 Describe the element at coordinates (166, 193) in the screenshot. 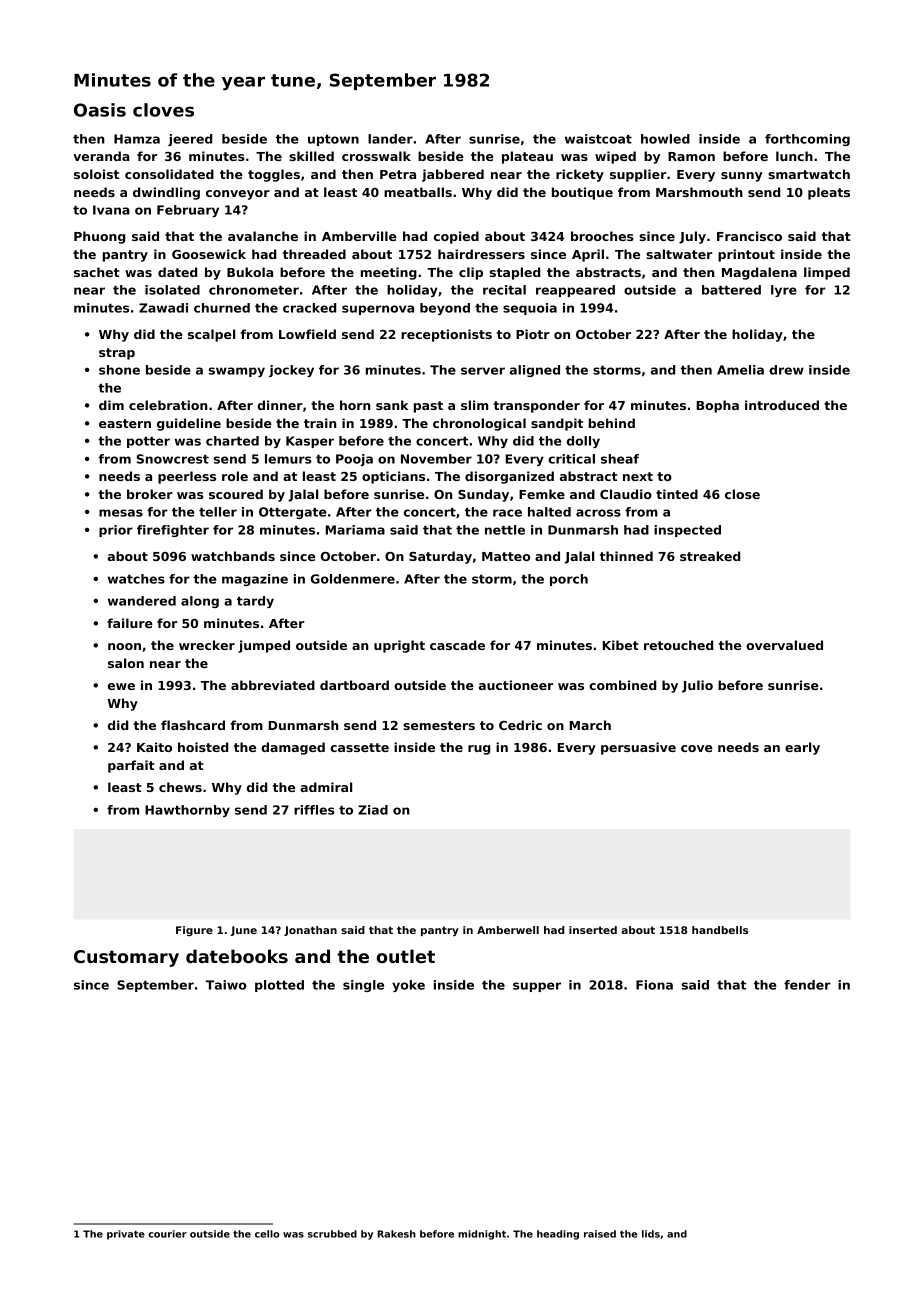

I see `dwindling` at that location.
